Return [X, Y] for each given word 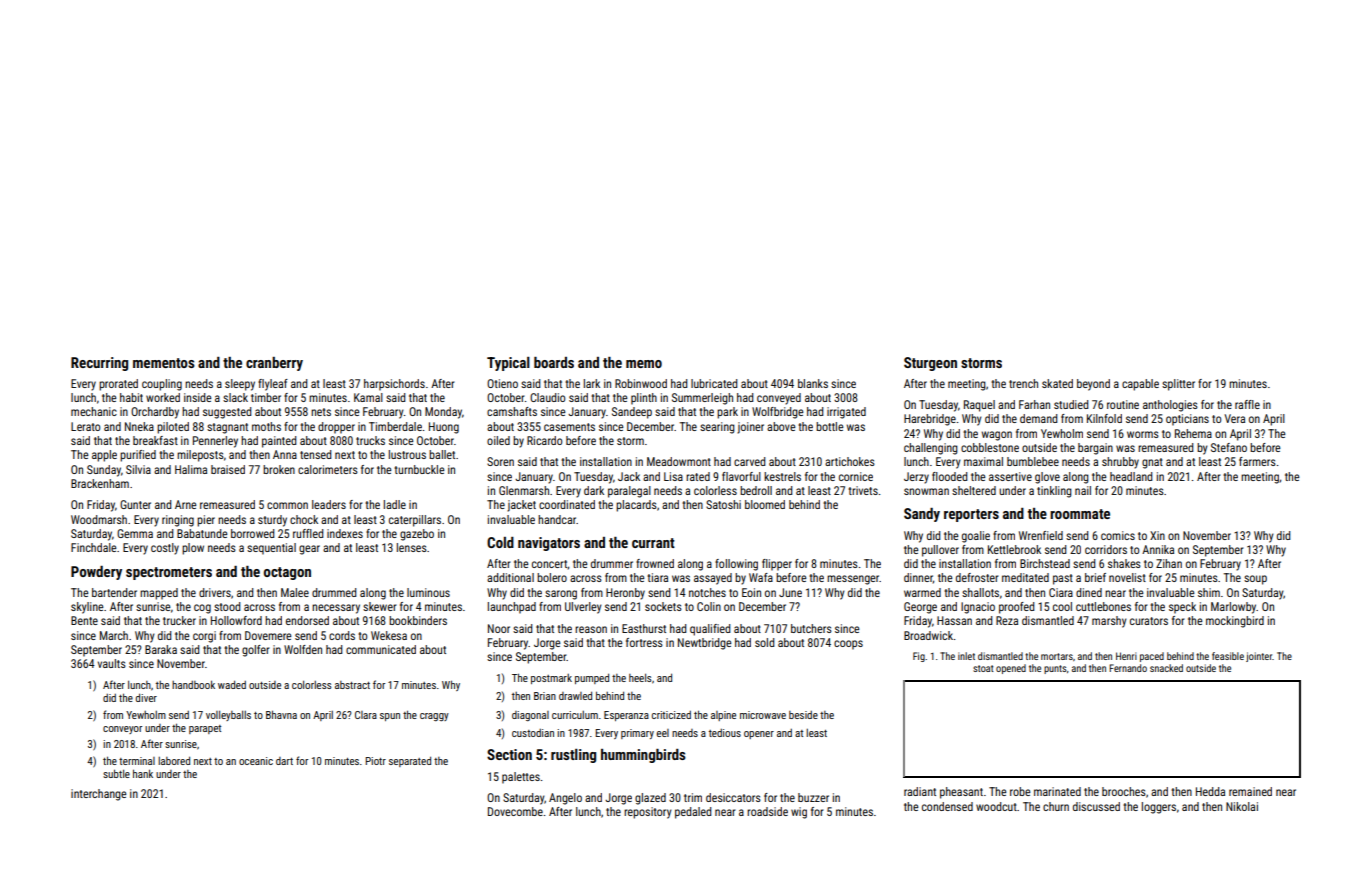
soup [1255, 580]
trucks [370, 440]
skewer [379, 606]
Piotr [376, 761]
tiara [657, 577]
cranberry [274, 364]
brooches [1124, 791]
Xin [1157, 535]
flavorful [741, 476]
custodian [533, 733]
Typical [508, 364]
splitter [1178, 385]
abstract [352, 685]
